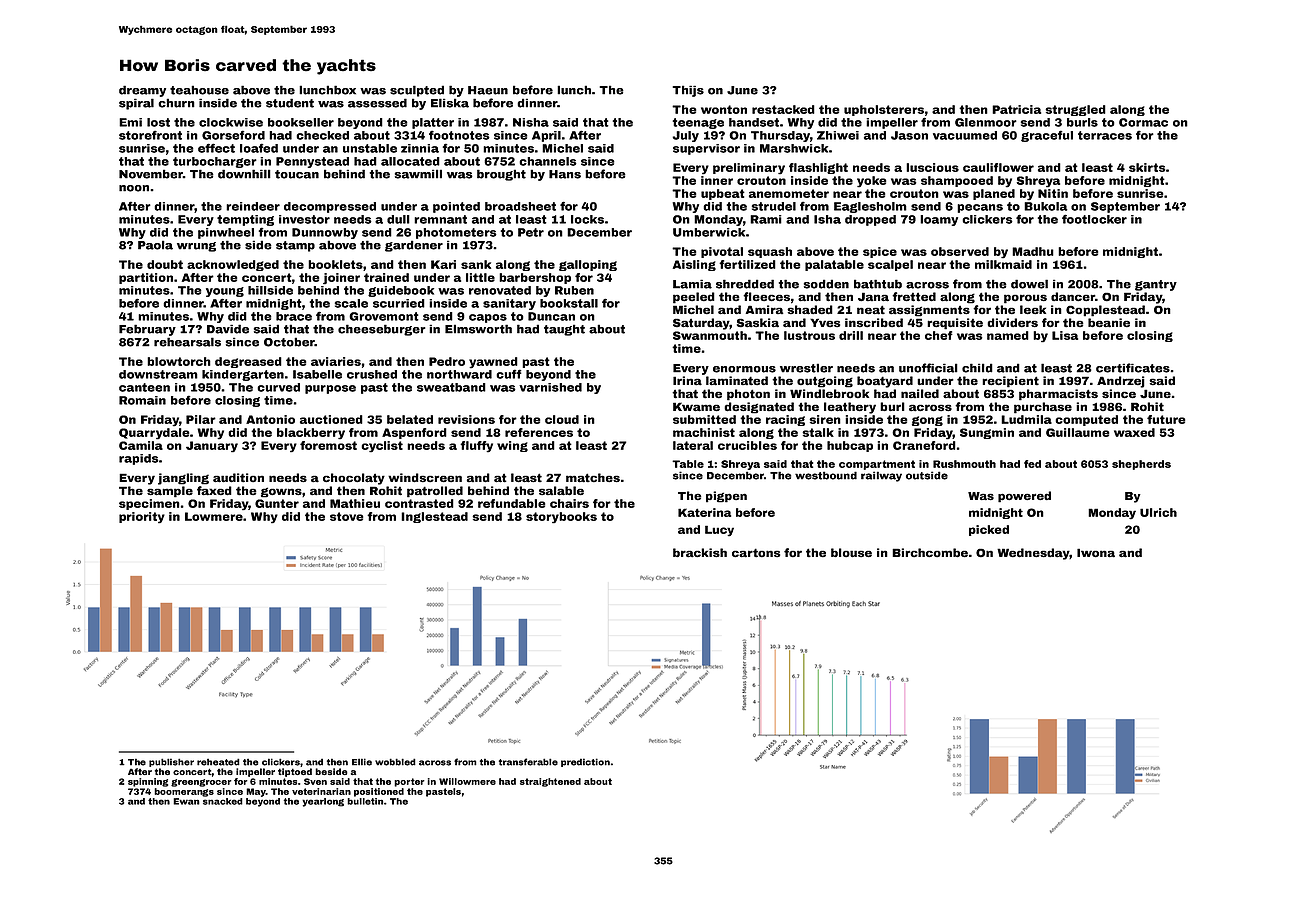  Describe the element at coordinates (1075, 110) in the document. I see `struggled` at that location.
